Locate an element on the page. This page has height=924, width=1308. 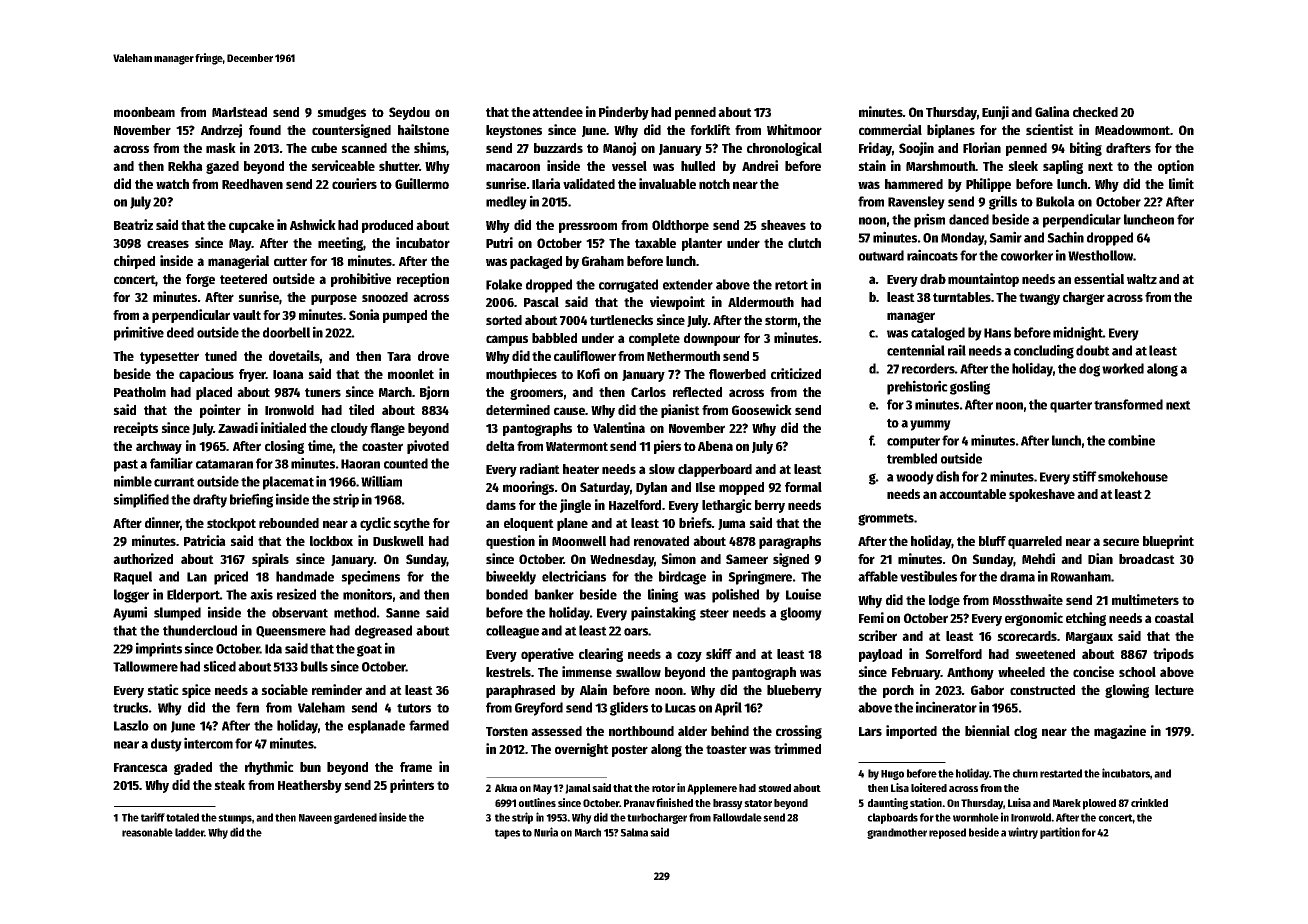
lecture is located at coordinates (1174, 690).
